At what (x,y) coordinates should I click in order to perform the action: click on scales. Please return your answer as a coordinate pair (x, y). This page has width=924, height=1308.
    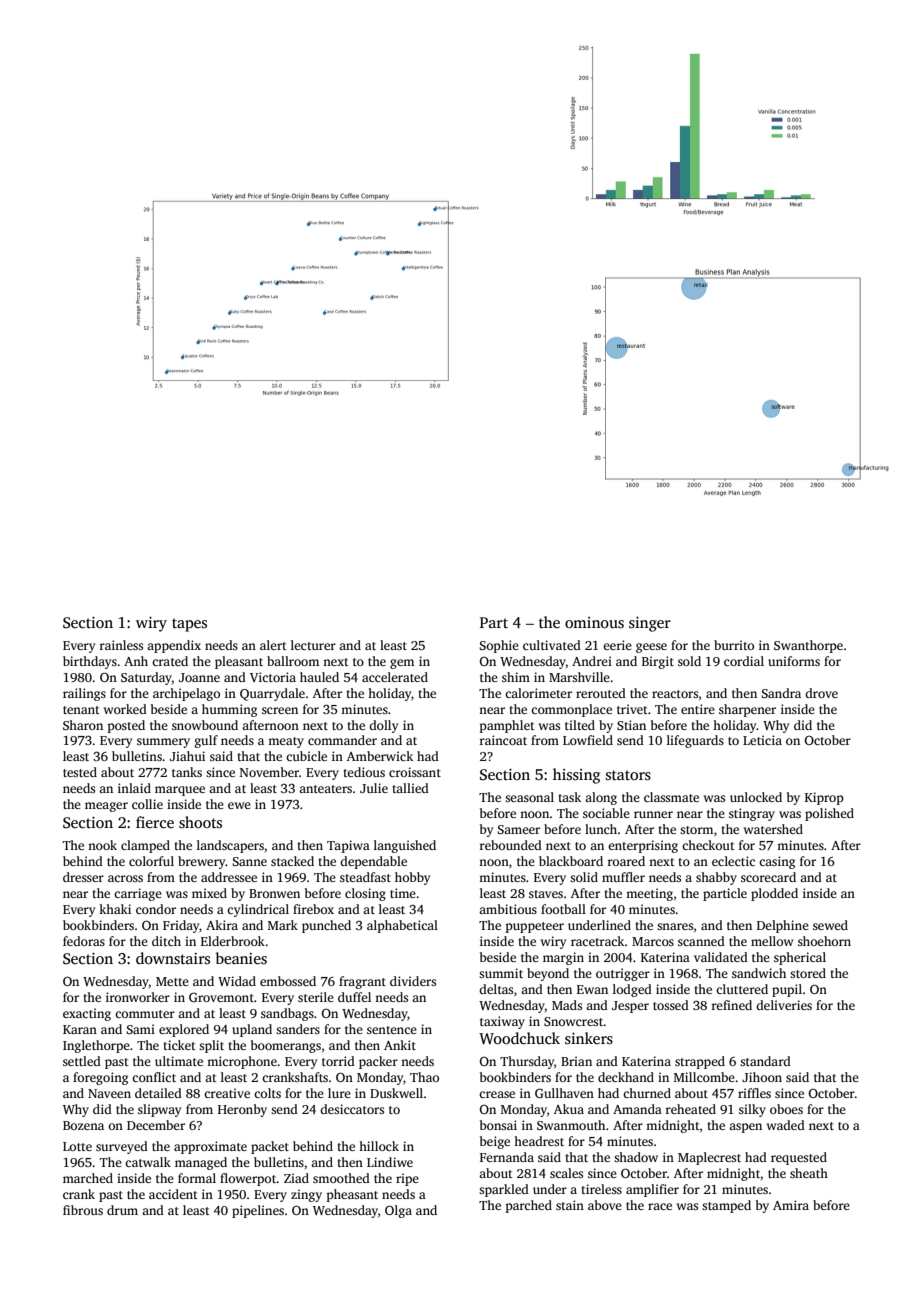
    Looking at the image, I should click on (566, 1173).
